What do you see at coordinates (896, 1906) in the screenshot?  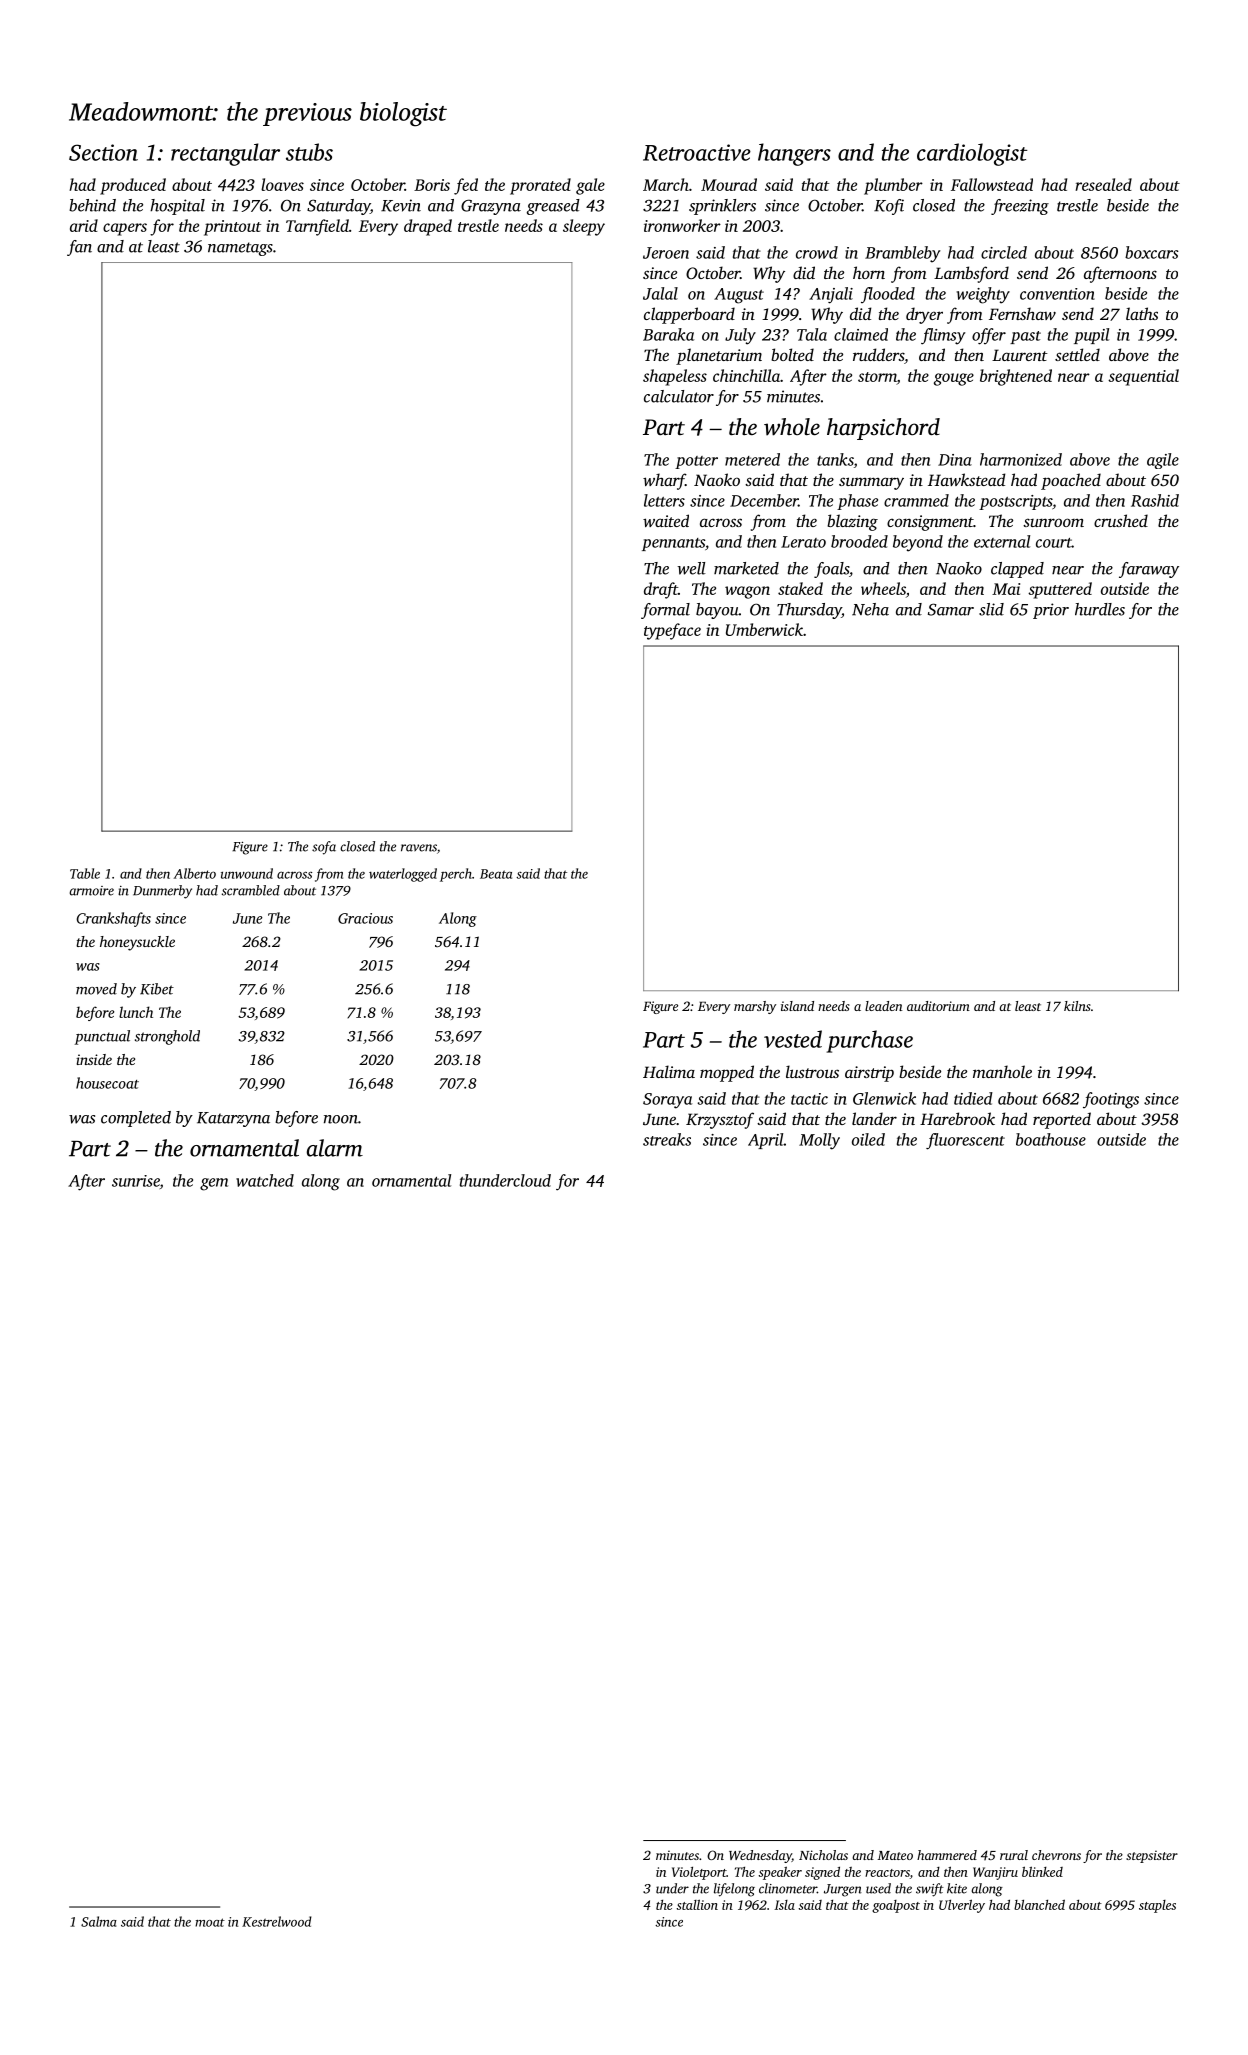 I see `goalpost` at bounding box center [896, 1906].
